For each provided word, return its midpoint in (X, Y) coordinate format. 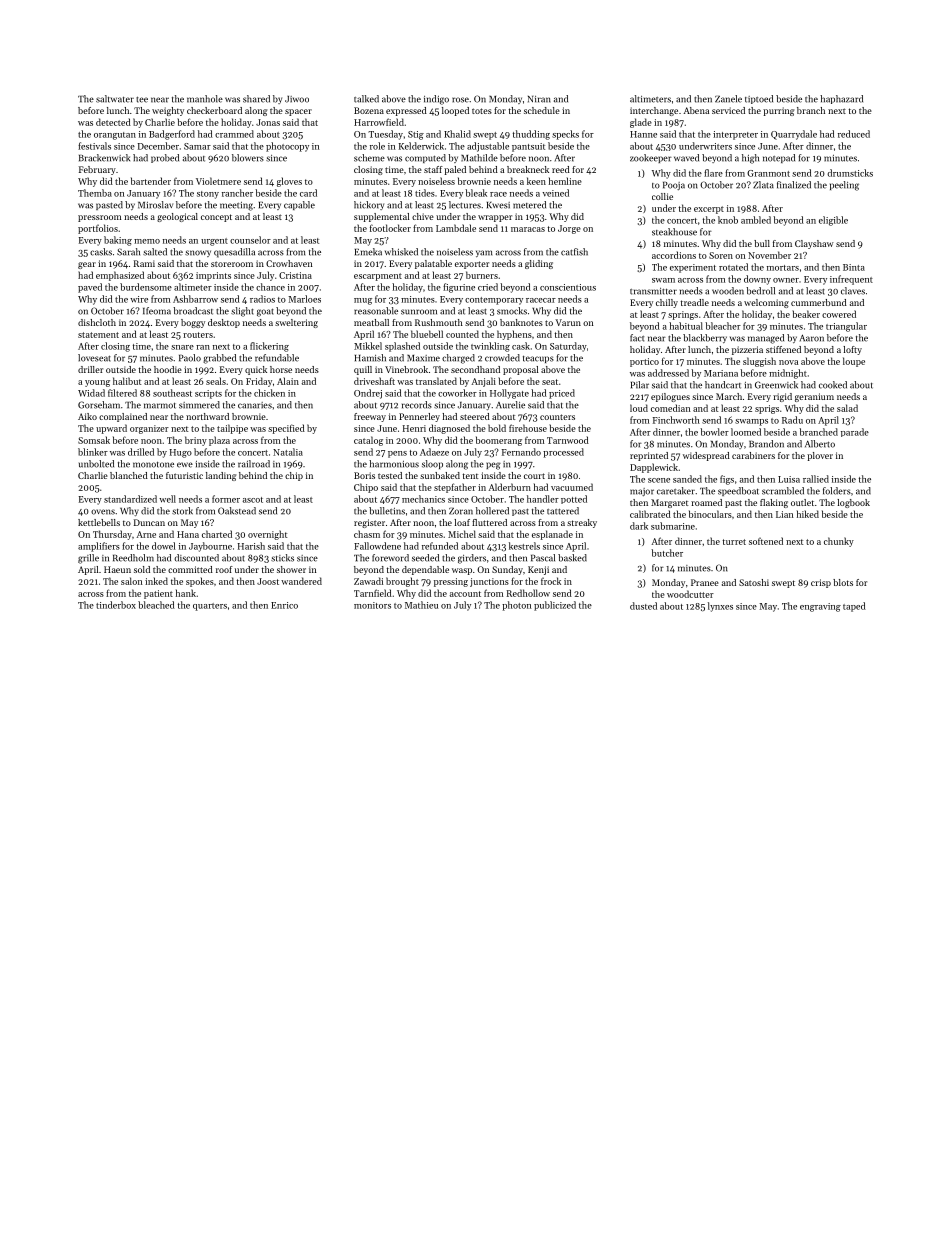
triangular (846, 327)
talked (366, 99)
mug (363, 301)
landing (221, 476)
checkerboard (214, 110)
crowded (502, 358)
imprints (213, 276)
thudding (531, 135)
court (534, 476)
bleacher (723, 326)
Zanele (728, 99)
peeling (844, 186)
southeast (172, 393)
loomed (746, 432)
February (97, 170)
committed (190, 569)
